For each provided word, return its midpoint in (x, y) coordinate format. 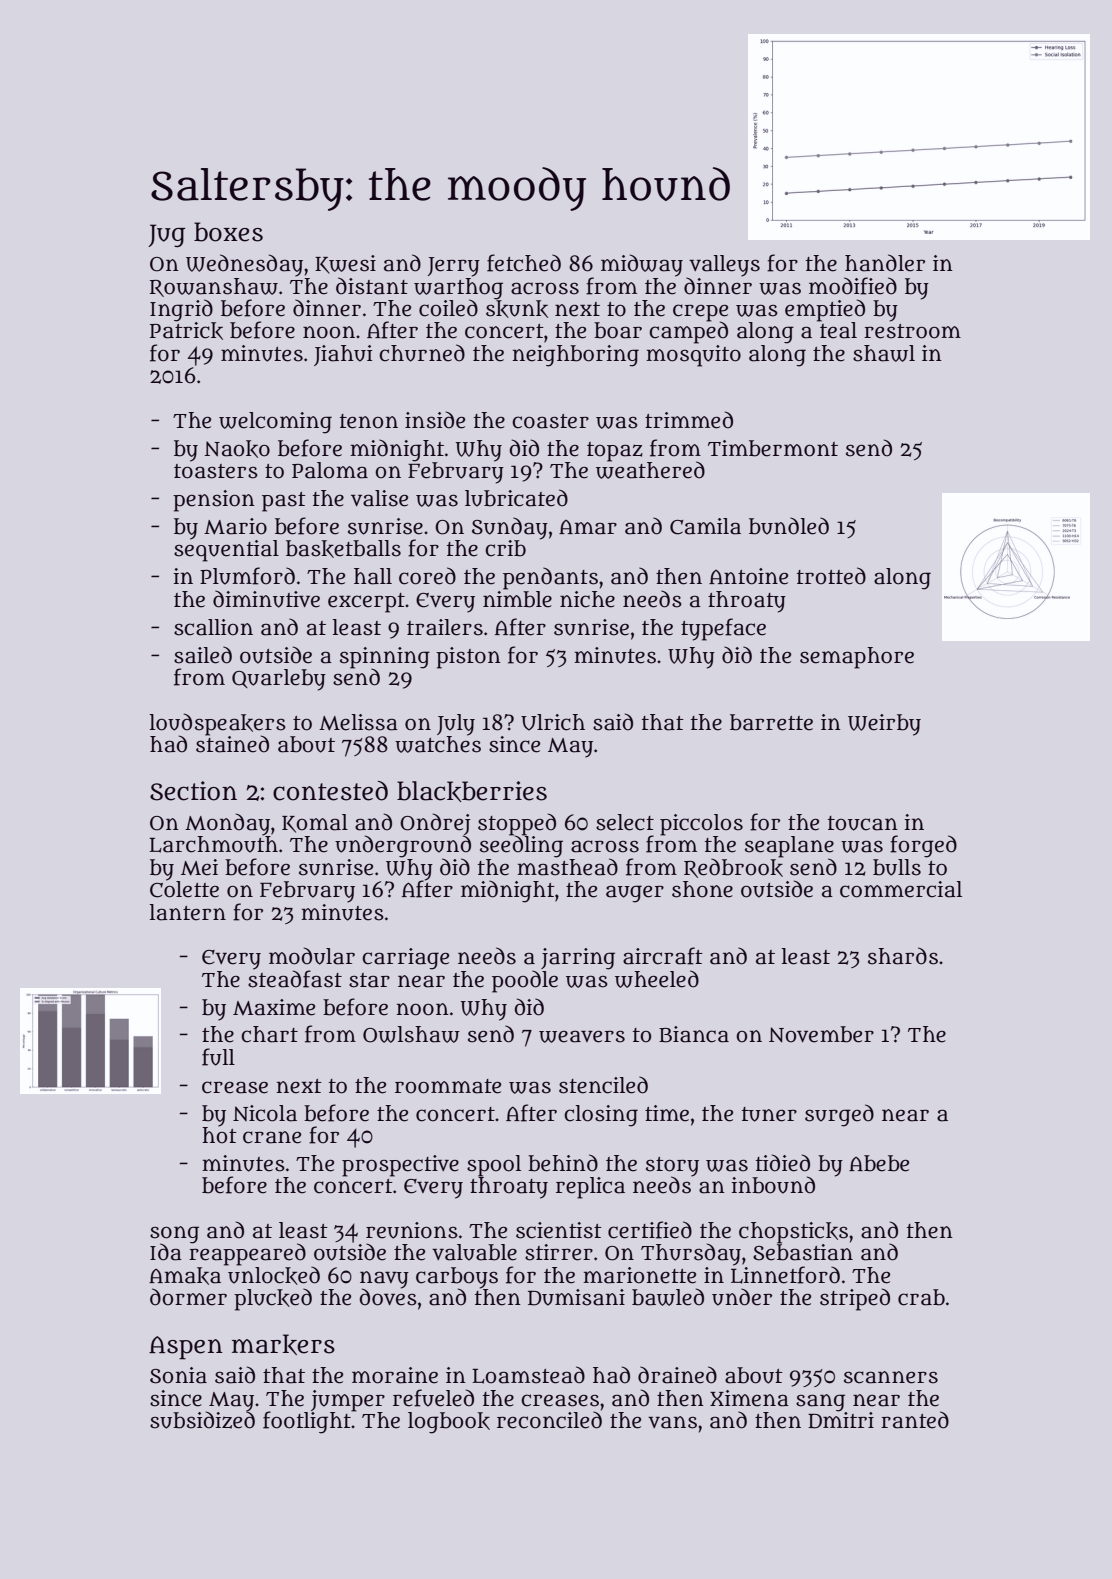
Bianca (694, 1034)
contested (330, 791)
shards (903, 956)
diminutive (266, 599)
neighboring (575, 356)
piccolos (701, 825)
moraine (395, 1375)
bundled (789, 526)
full (218, 1057)
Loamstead (528, 1375)
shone (702, 889)
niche (587, 599)
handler (885, 263)
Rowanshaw (214, 287)
